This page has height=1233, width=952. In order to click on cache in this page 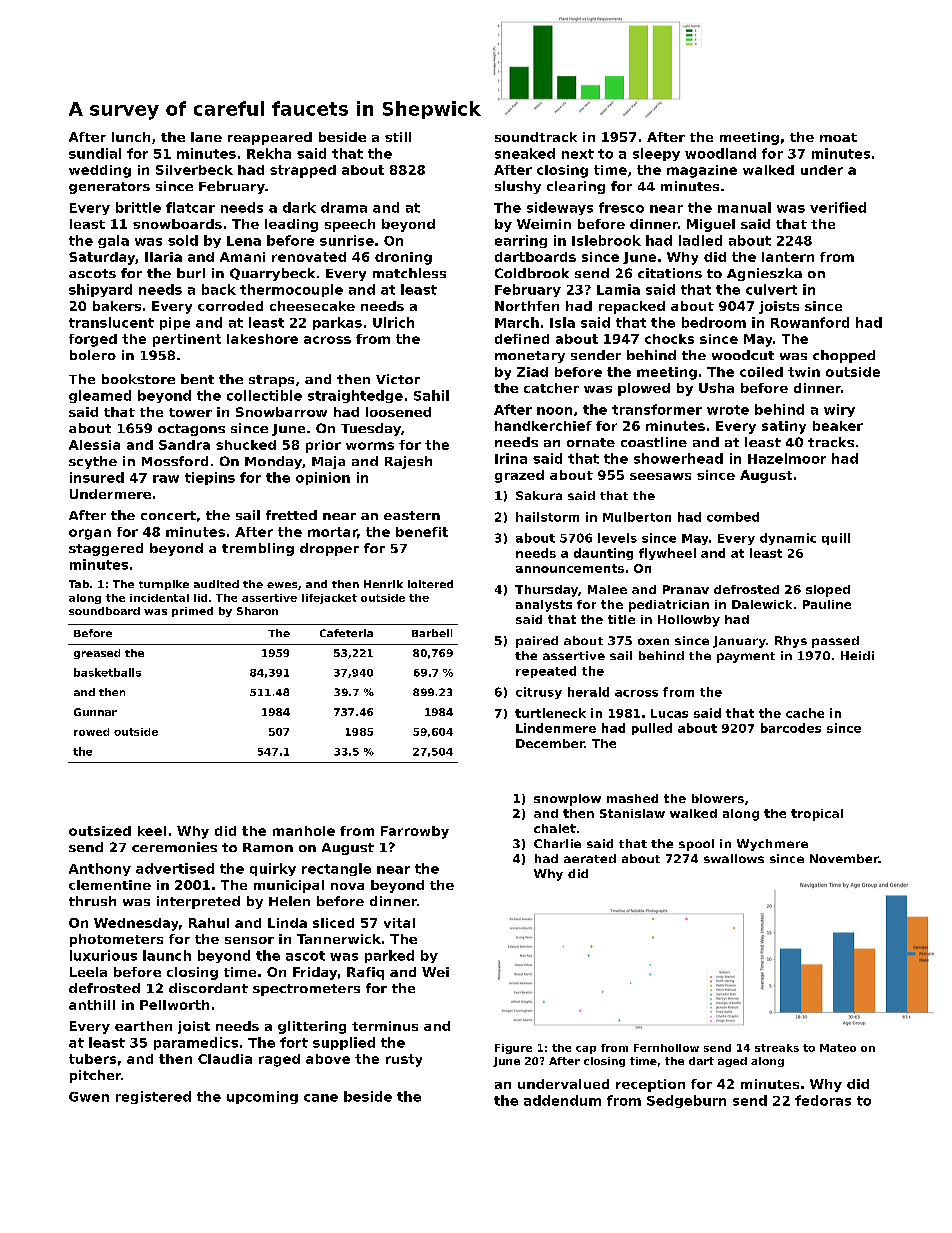, I will do `click(805, 713)`.
